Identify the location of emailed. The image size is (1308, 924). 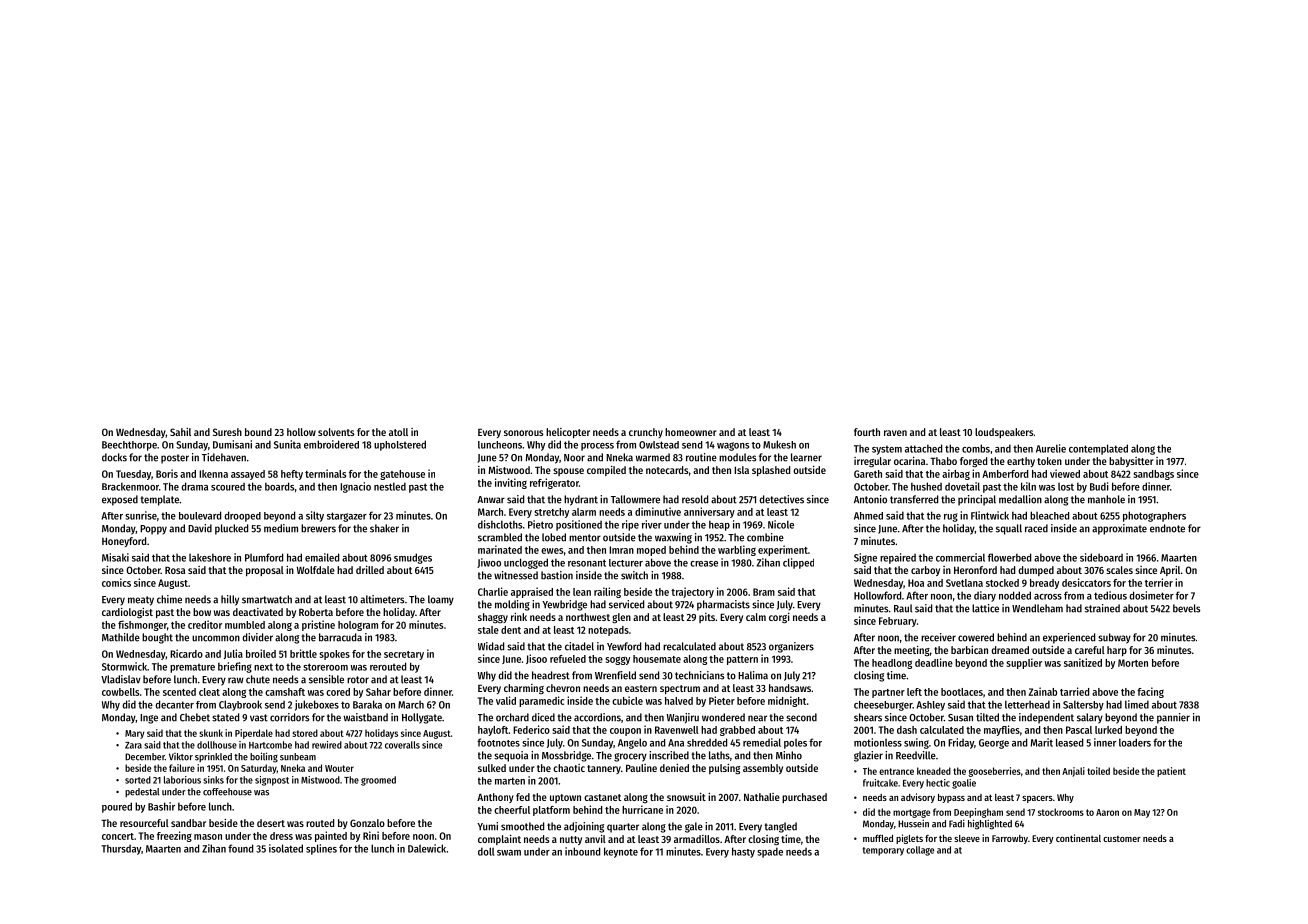
(322, 557).
